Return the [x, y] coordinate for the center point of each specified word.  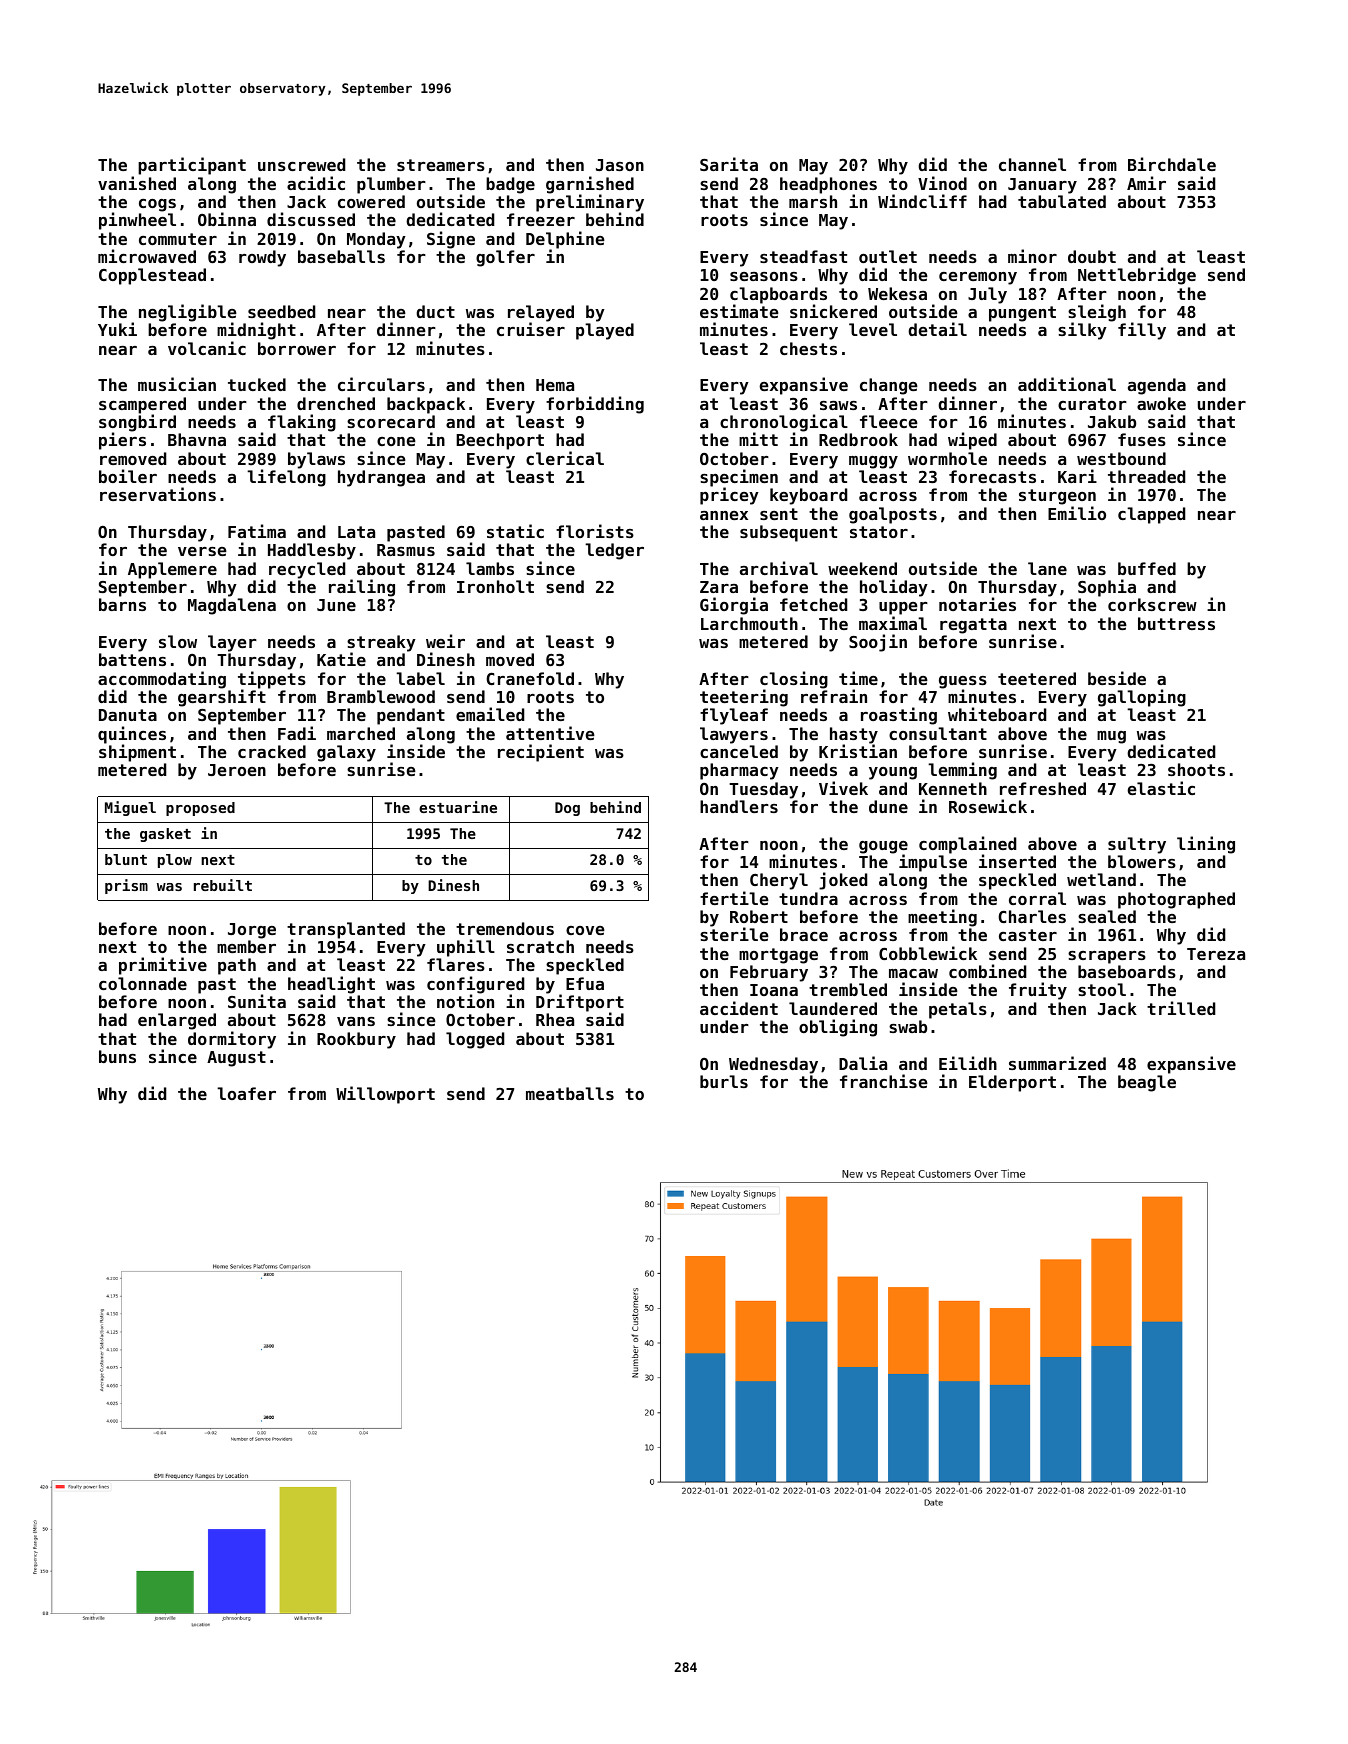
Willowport [385, 1095]
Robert [759, 916]
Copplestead [152, 276]
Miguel [130, 808]
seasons [764, 276]
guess [963, 682]
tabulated [1062, 201]
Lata [356, 532]
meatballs [570, 1093]
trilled [1181, 1008]
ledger [614, 551]
